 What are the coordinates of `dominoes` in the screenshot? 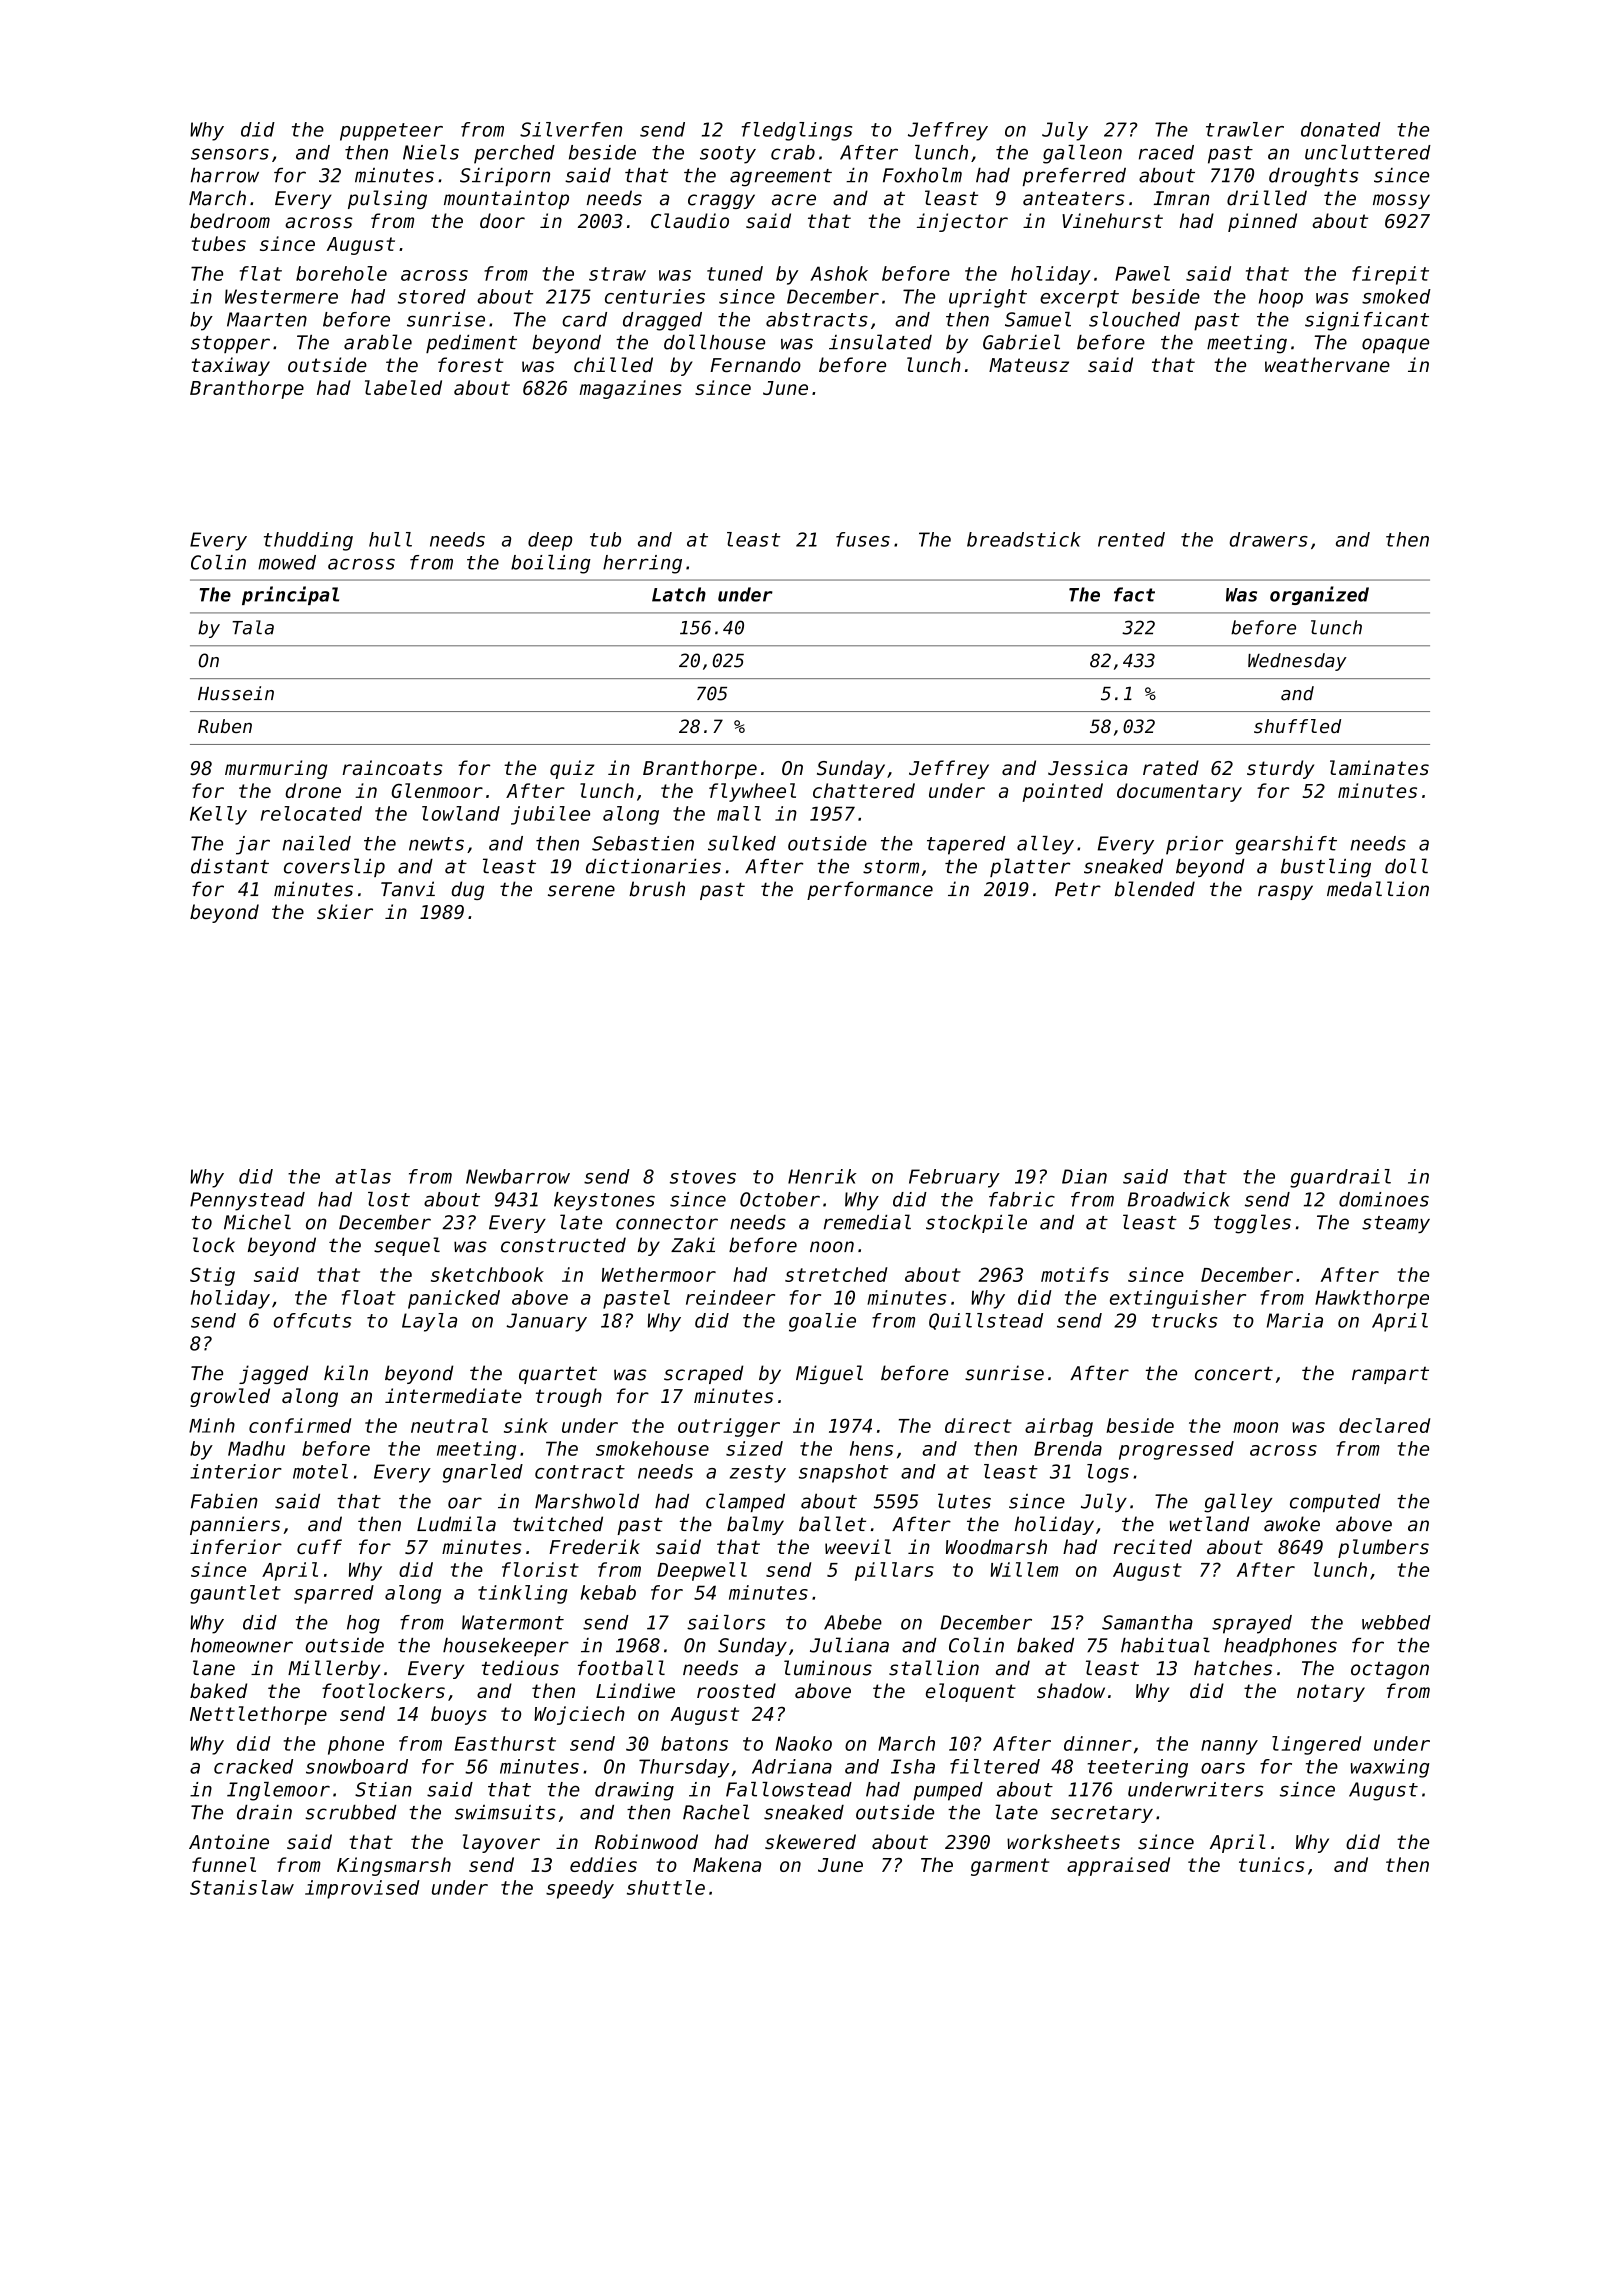 It's located at (1384, 1199).
